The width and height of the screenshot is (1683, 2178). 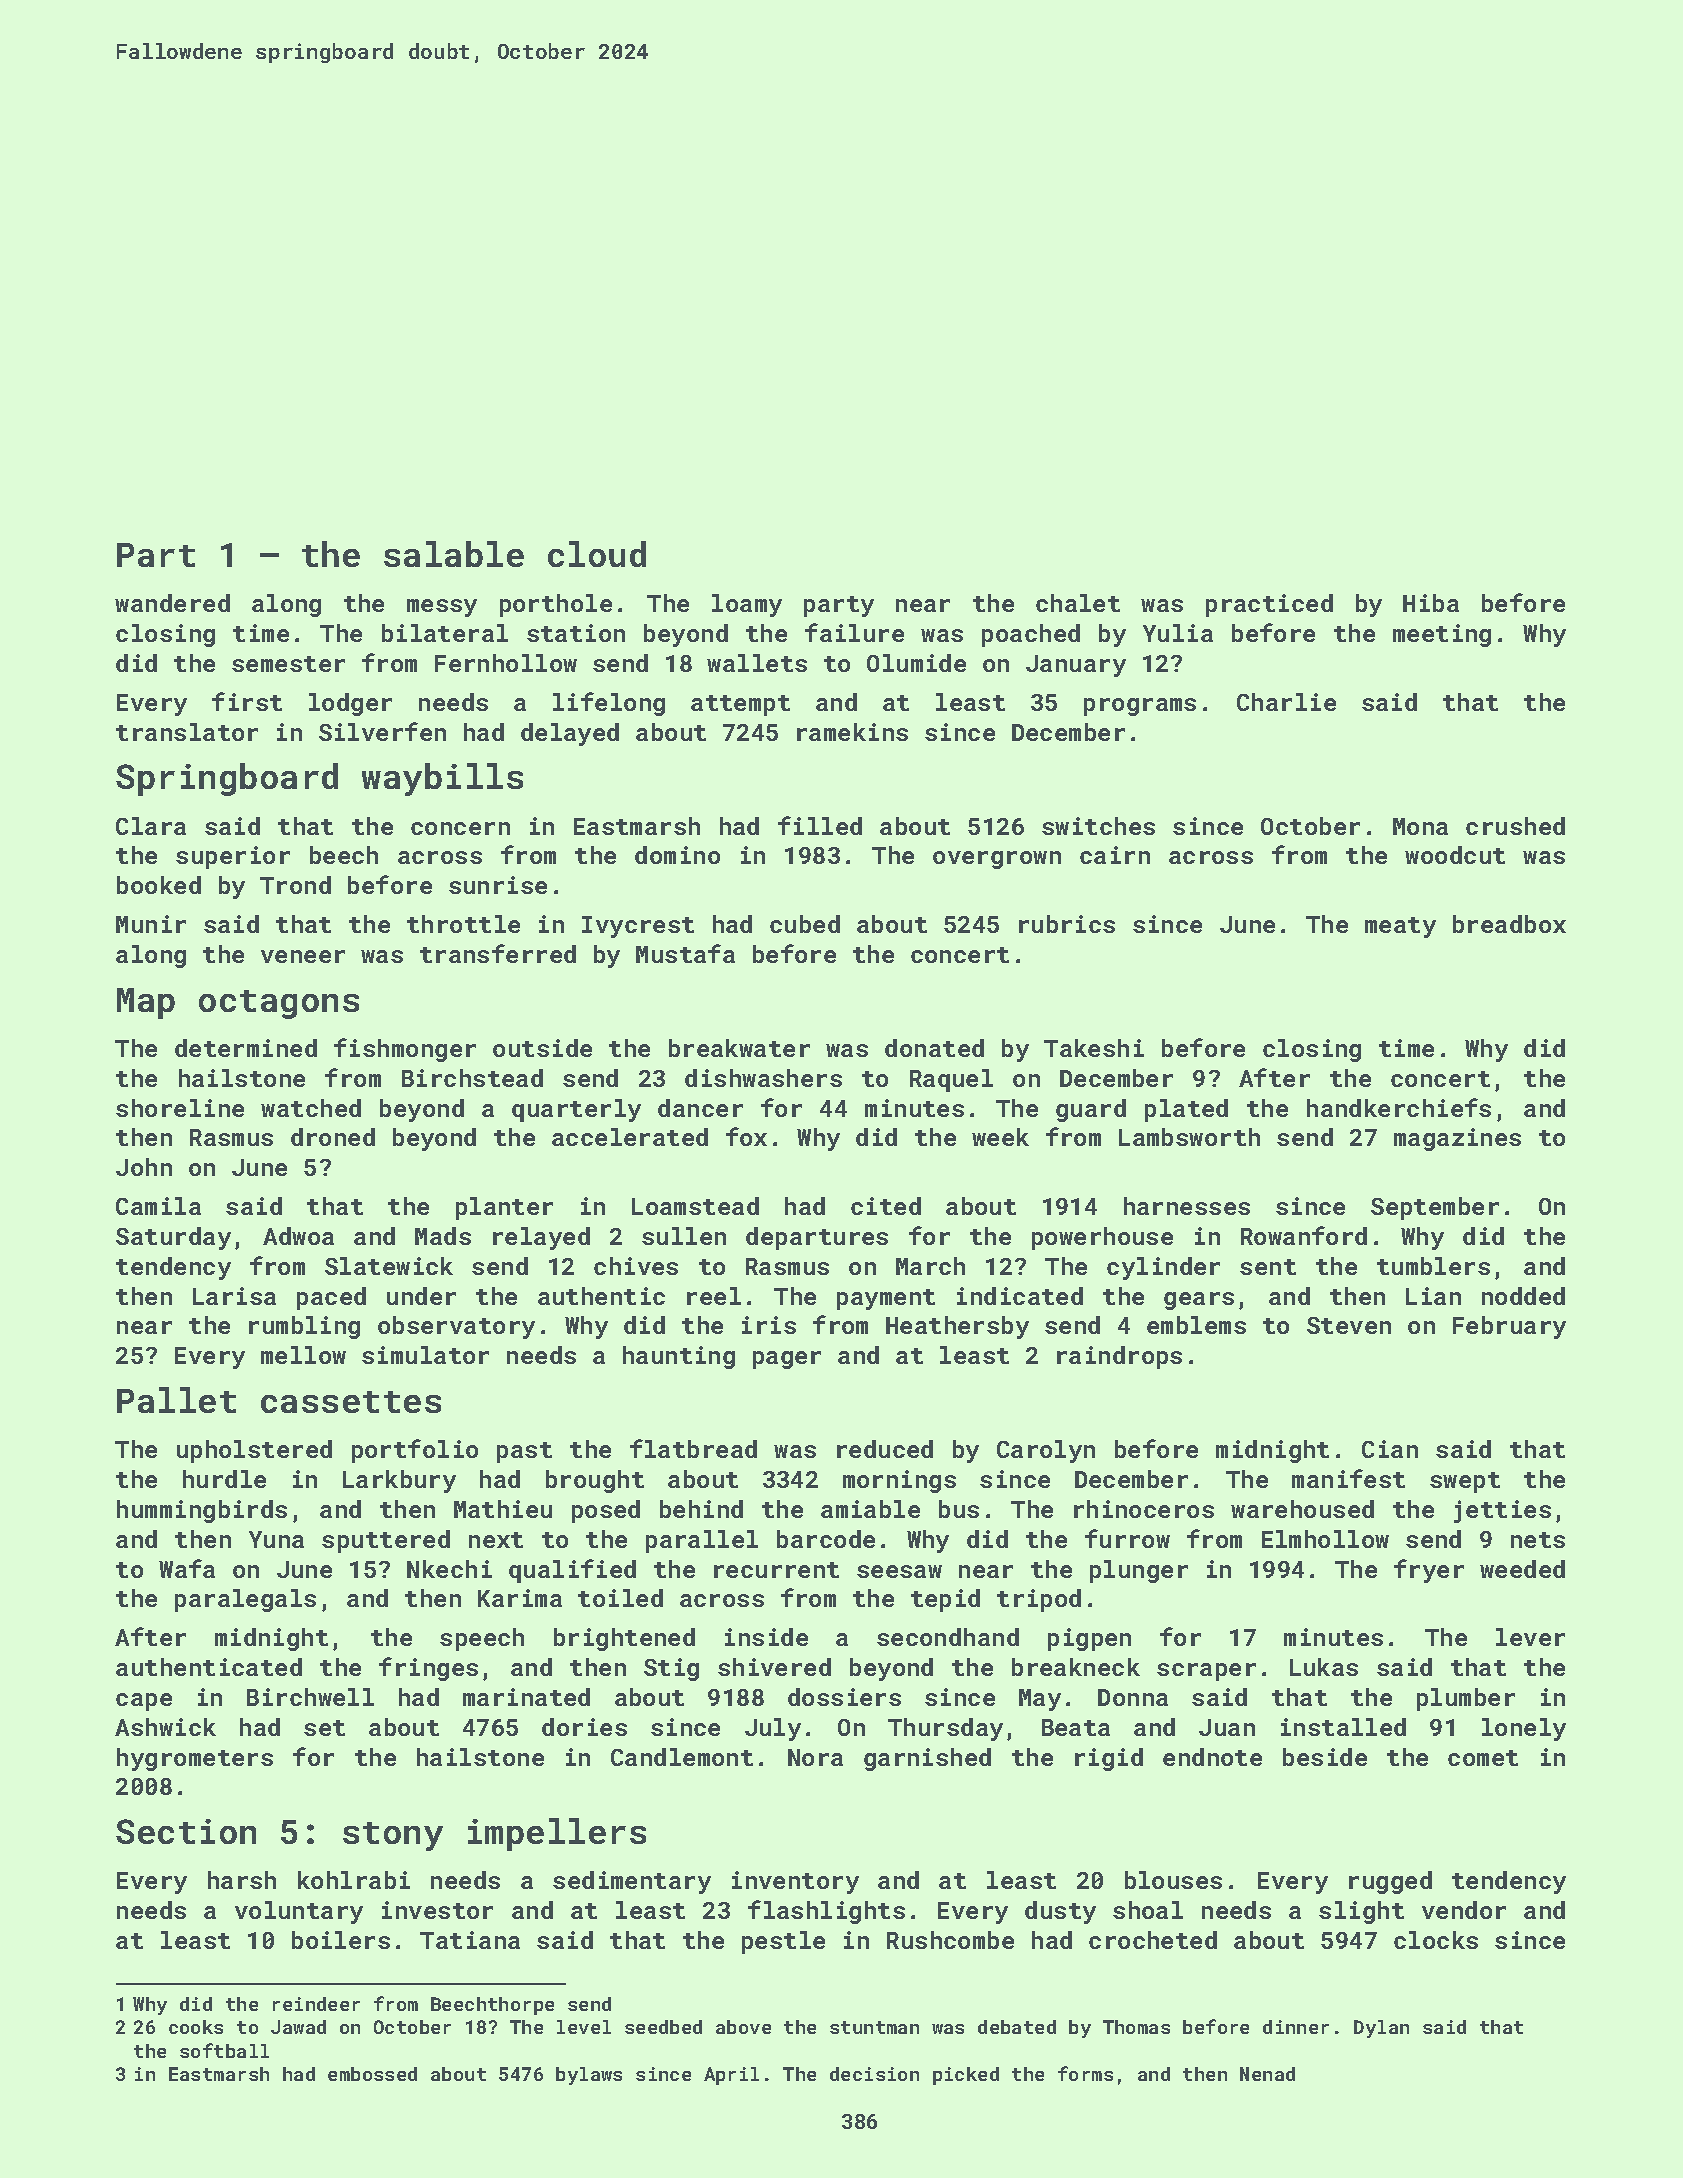 I want to click on cooks, so click(x=196, y=2027).
